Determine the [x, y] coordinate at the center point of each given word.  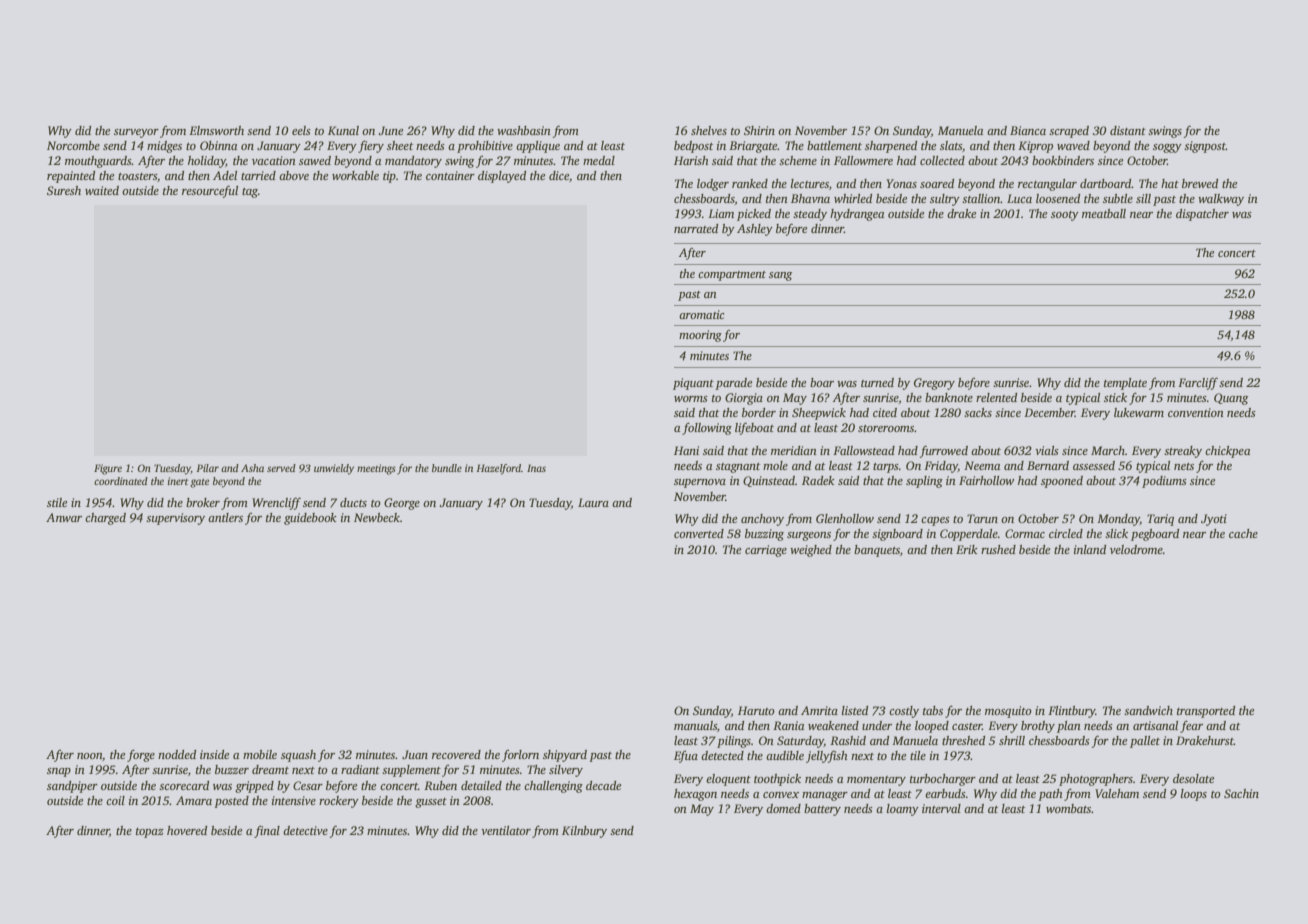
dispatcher [1202, 215]
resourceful [210, 191]
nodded [177, 754]
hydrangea [857, 215]
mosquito [1008, 712]
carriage [766, 551]
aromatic [702, 314]
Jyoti [1214, 520]
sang [780, 276]
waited [102, 190]
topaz [150, 833]
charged [105, 519]
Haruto [756, 710]
